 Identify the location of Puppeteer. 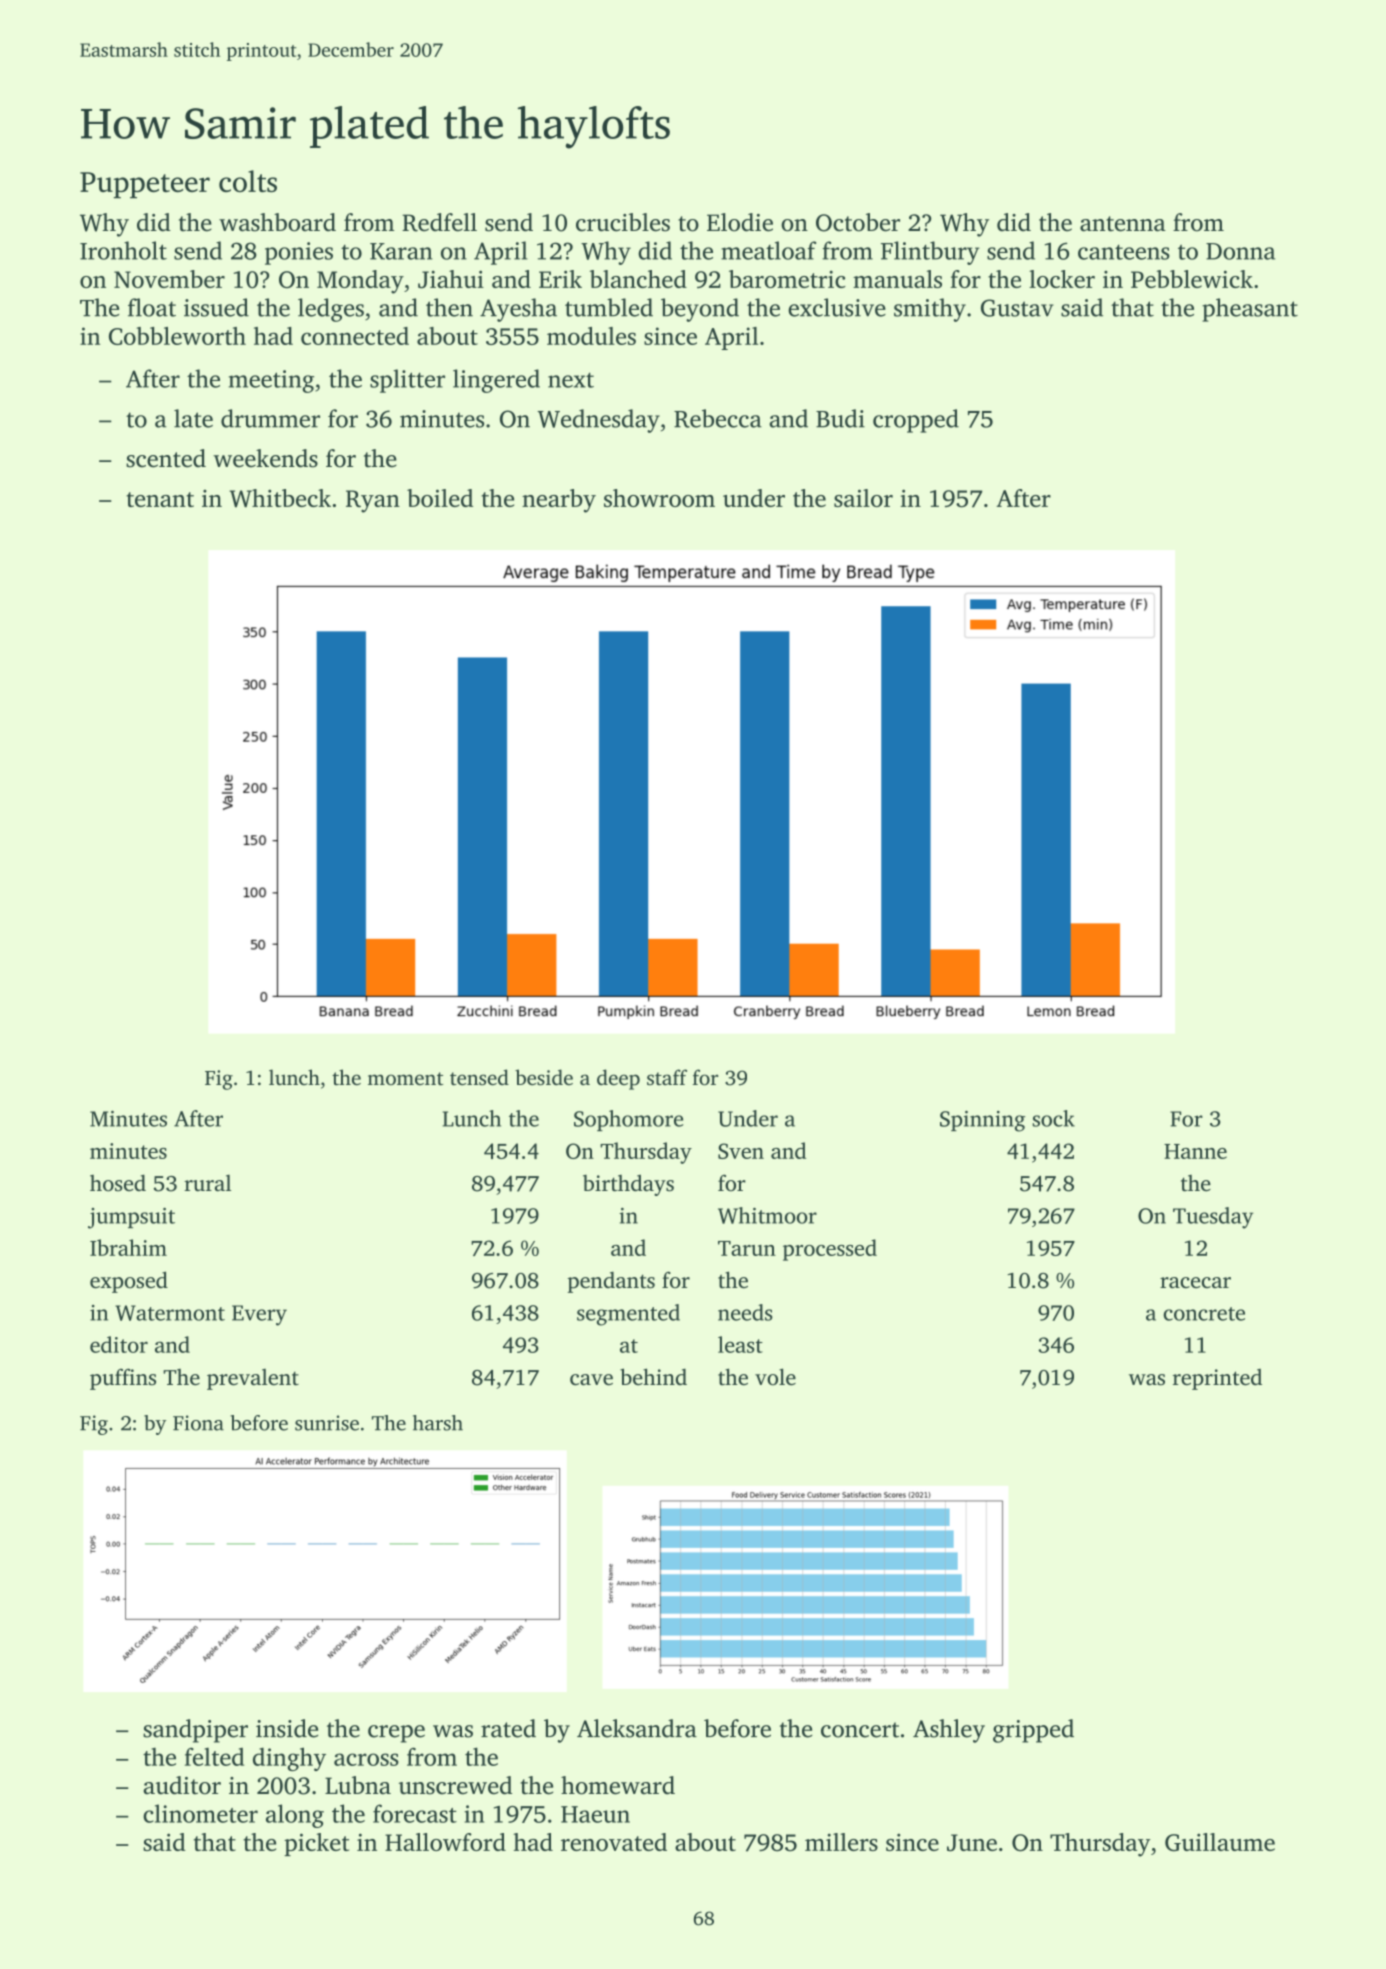
(145, 185).
